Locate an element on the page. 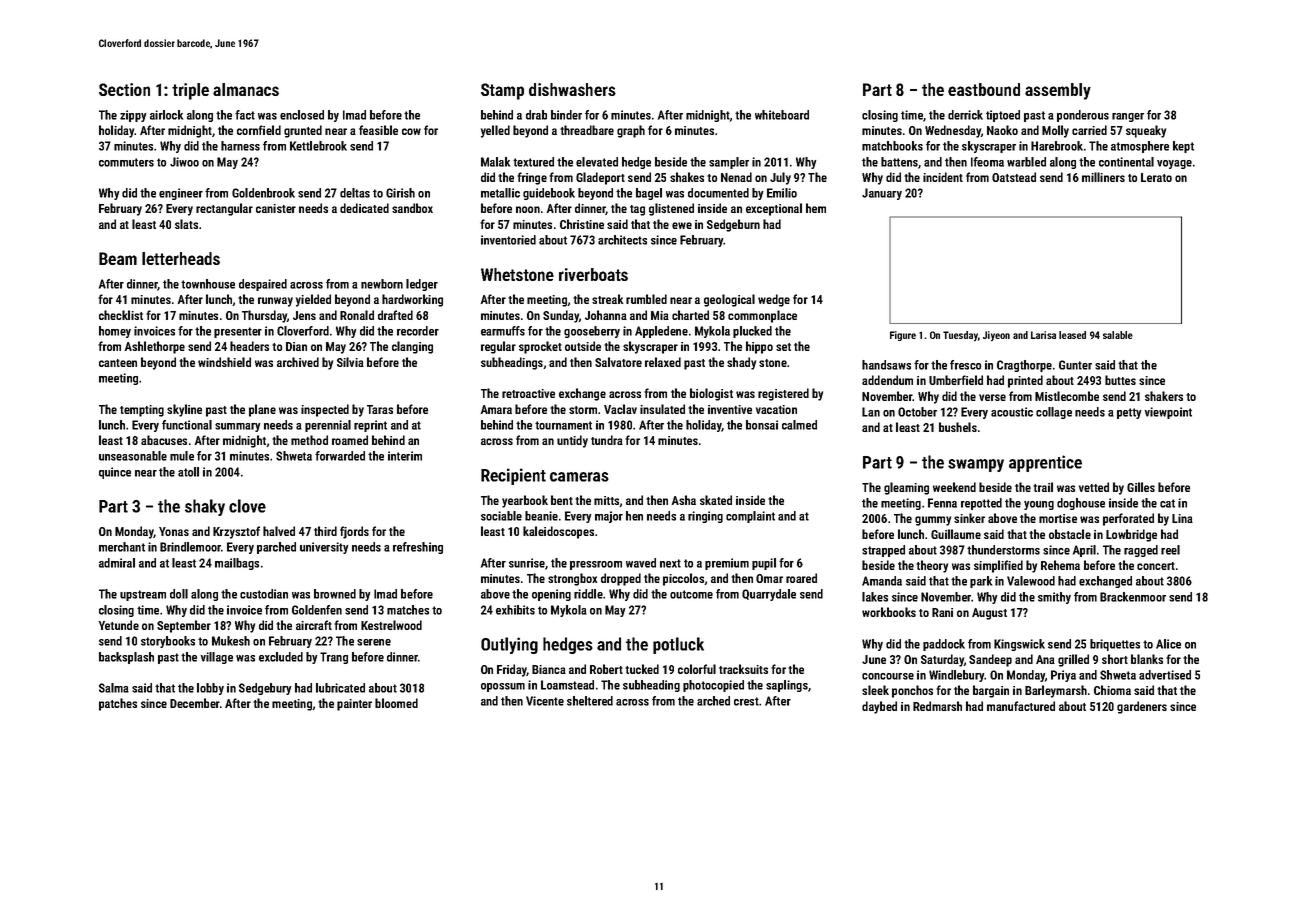  assembly is located at coordinates (1058, 91).
